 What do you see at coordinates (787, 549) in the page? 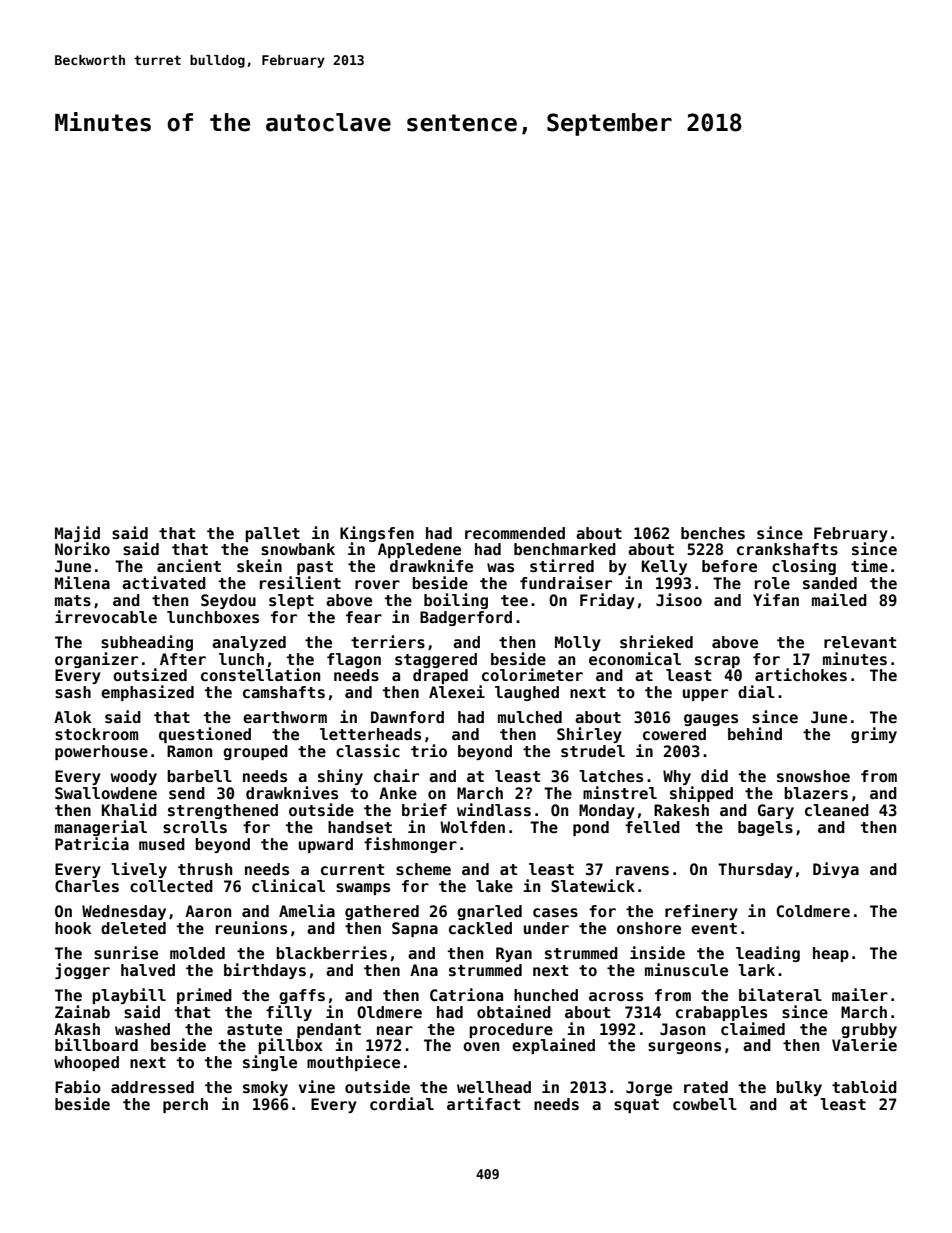
I see `crankshafts` at bounding box center [787, 549].
